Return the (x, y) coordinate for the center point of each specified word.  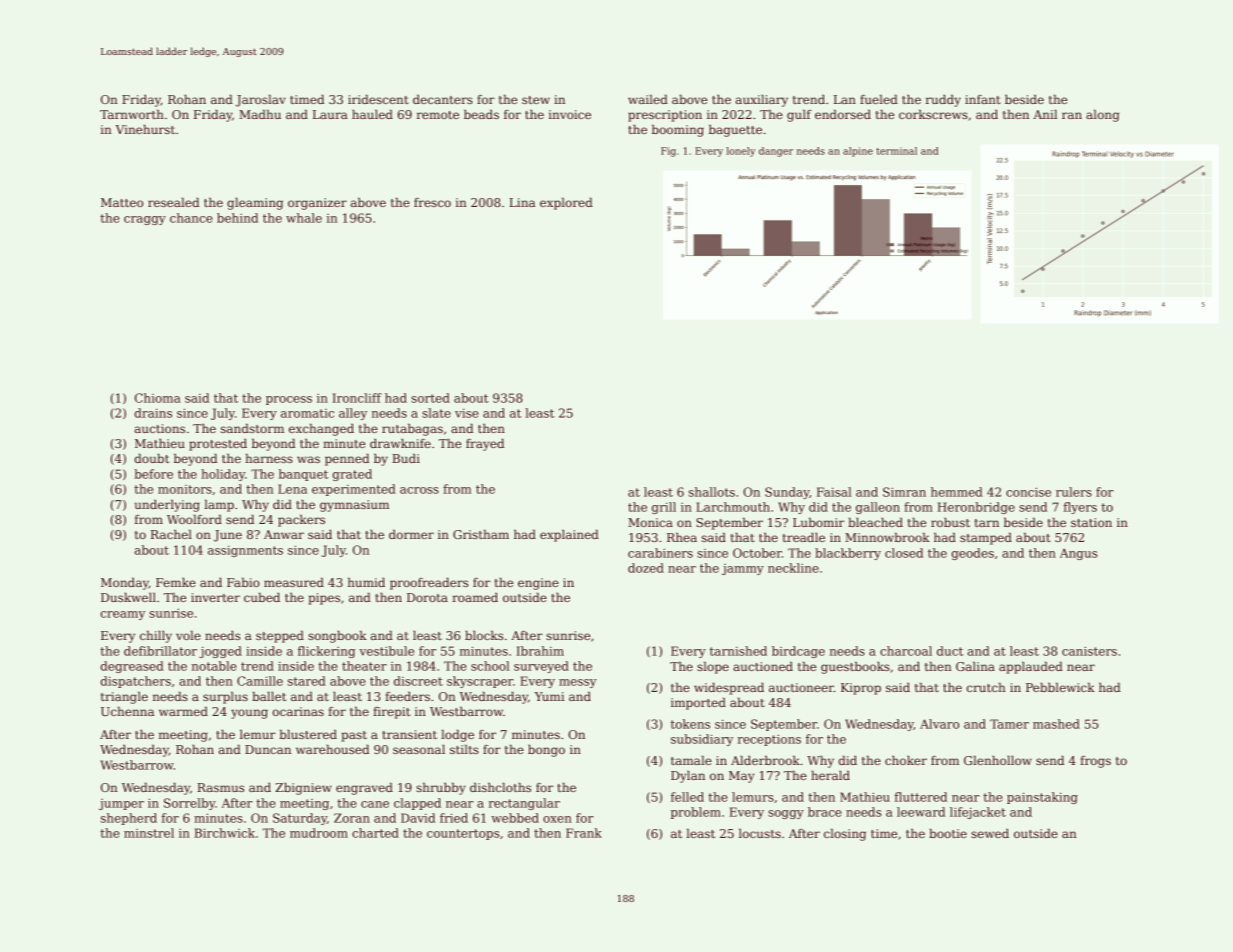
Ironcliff (357, 398)
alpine (858, 152)
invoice (570, 114)
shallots (712, 492)
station (1091, 522)
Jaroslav (261, 101)
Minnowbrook (887, 537)
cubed (262, 597)
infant (983, 99)
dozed (646, 568)
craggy (145, 220)
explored (566, 204)
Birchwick (224, 833)
